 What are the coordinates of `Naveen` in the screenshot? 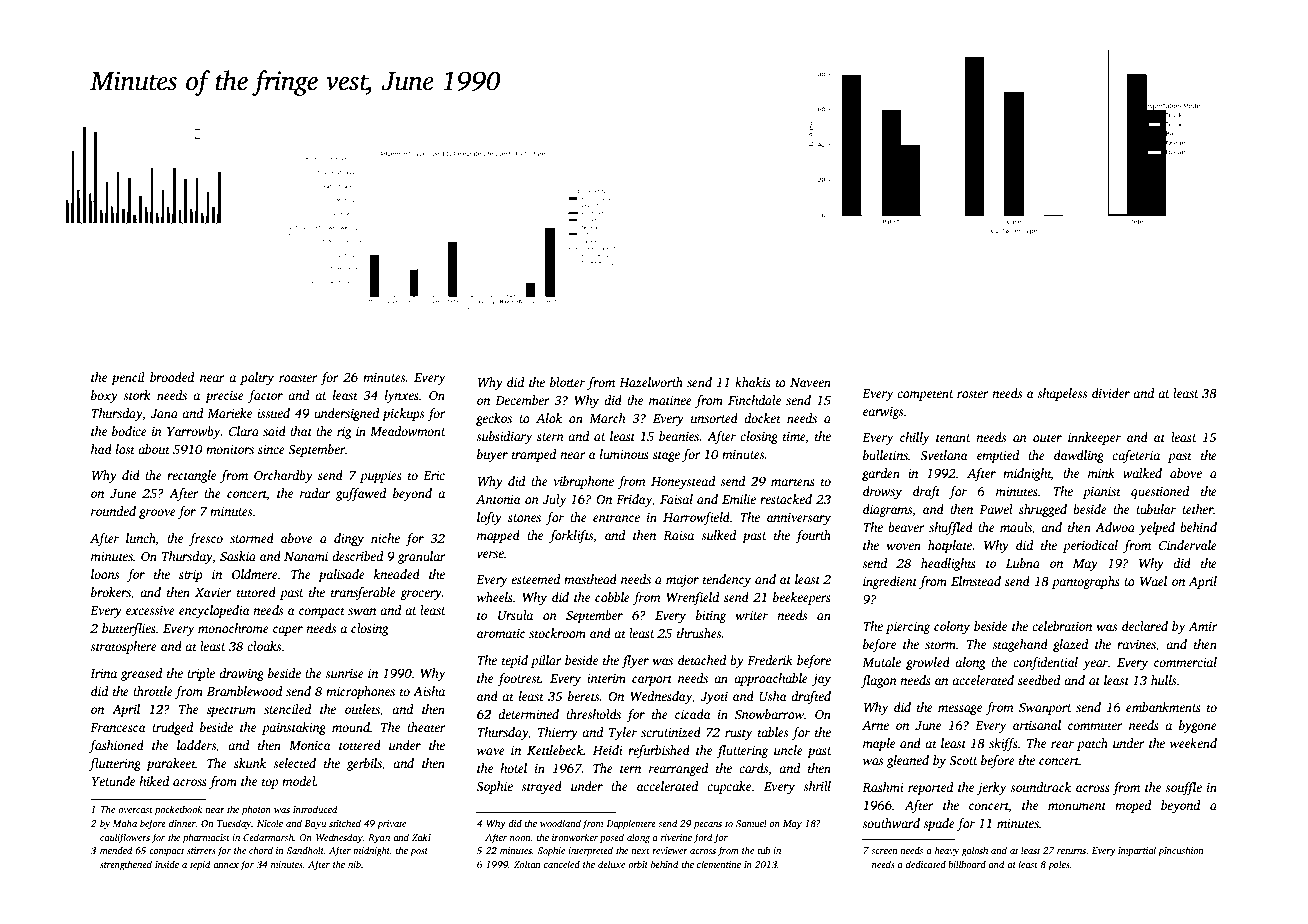 It's located at (810, 382).
